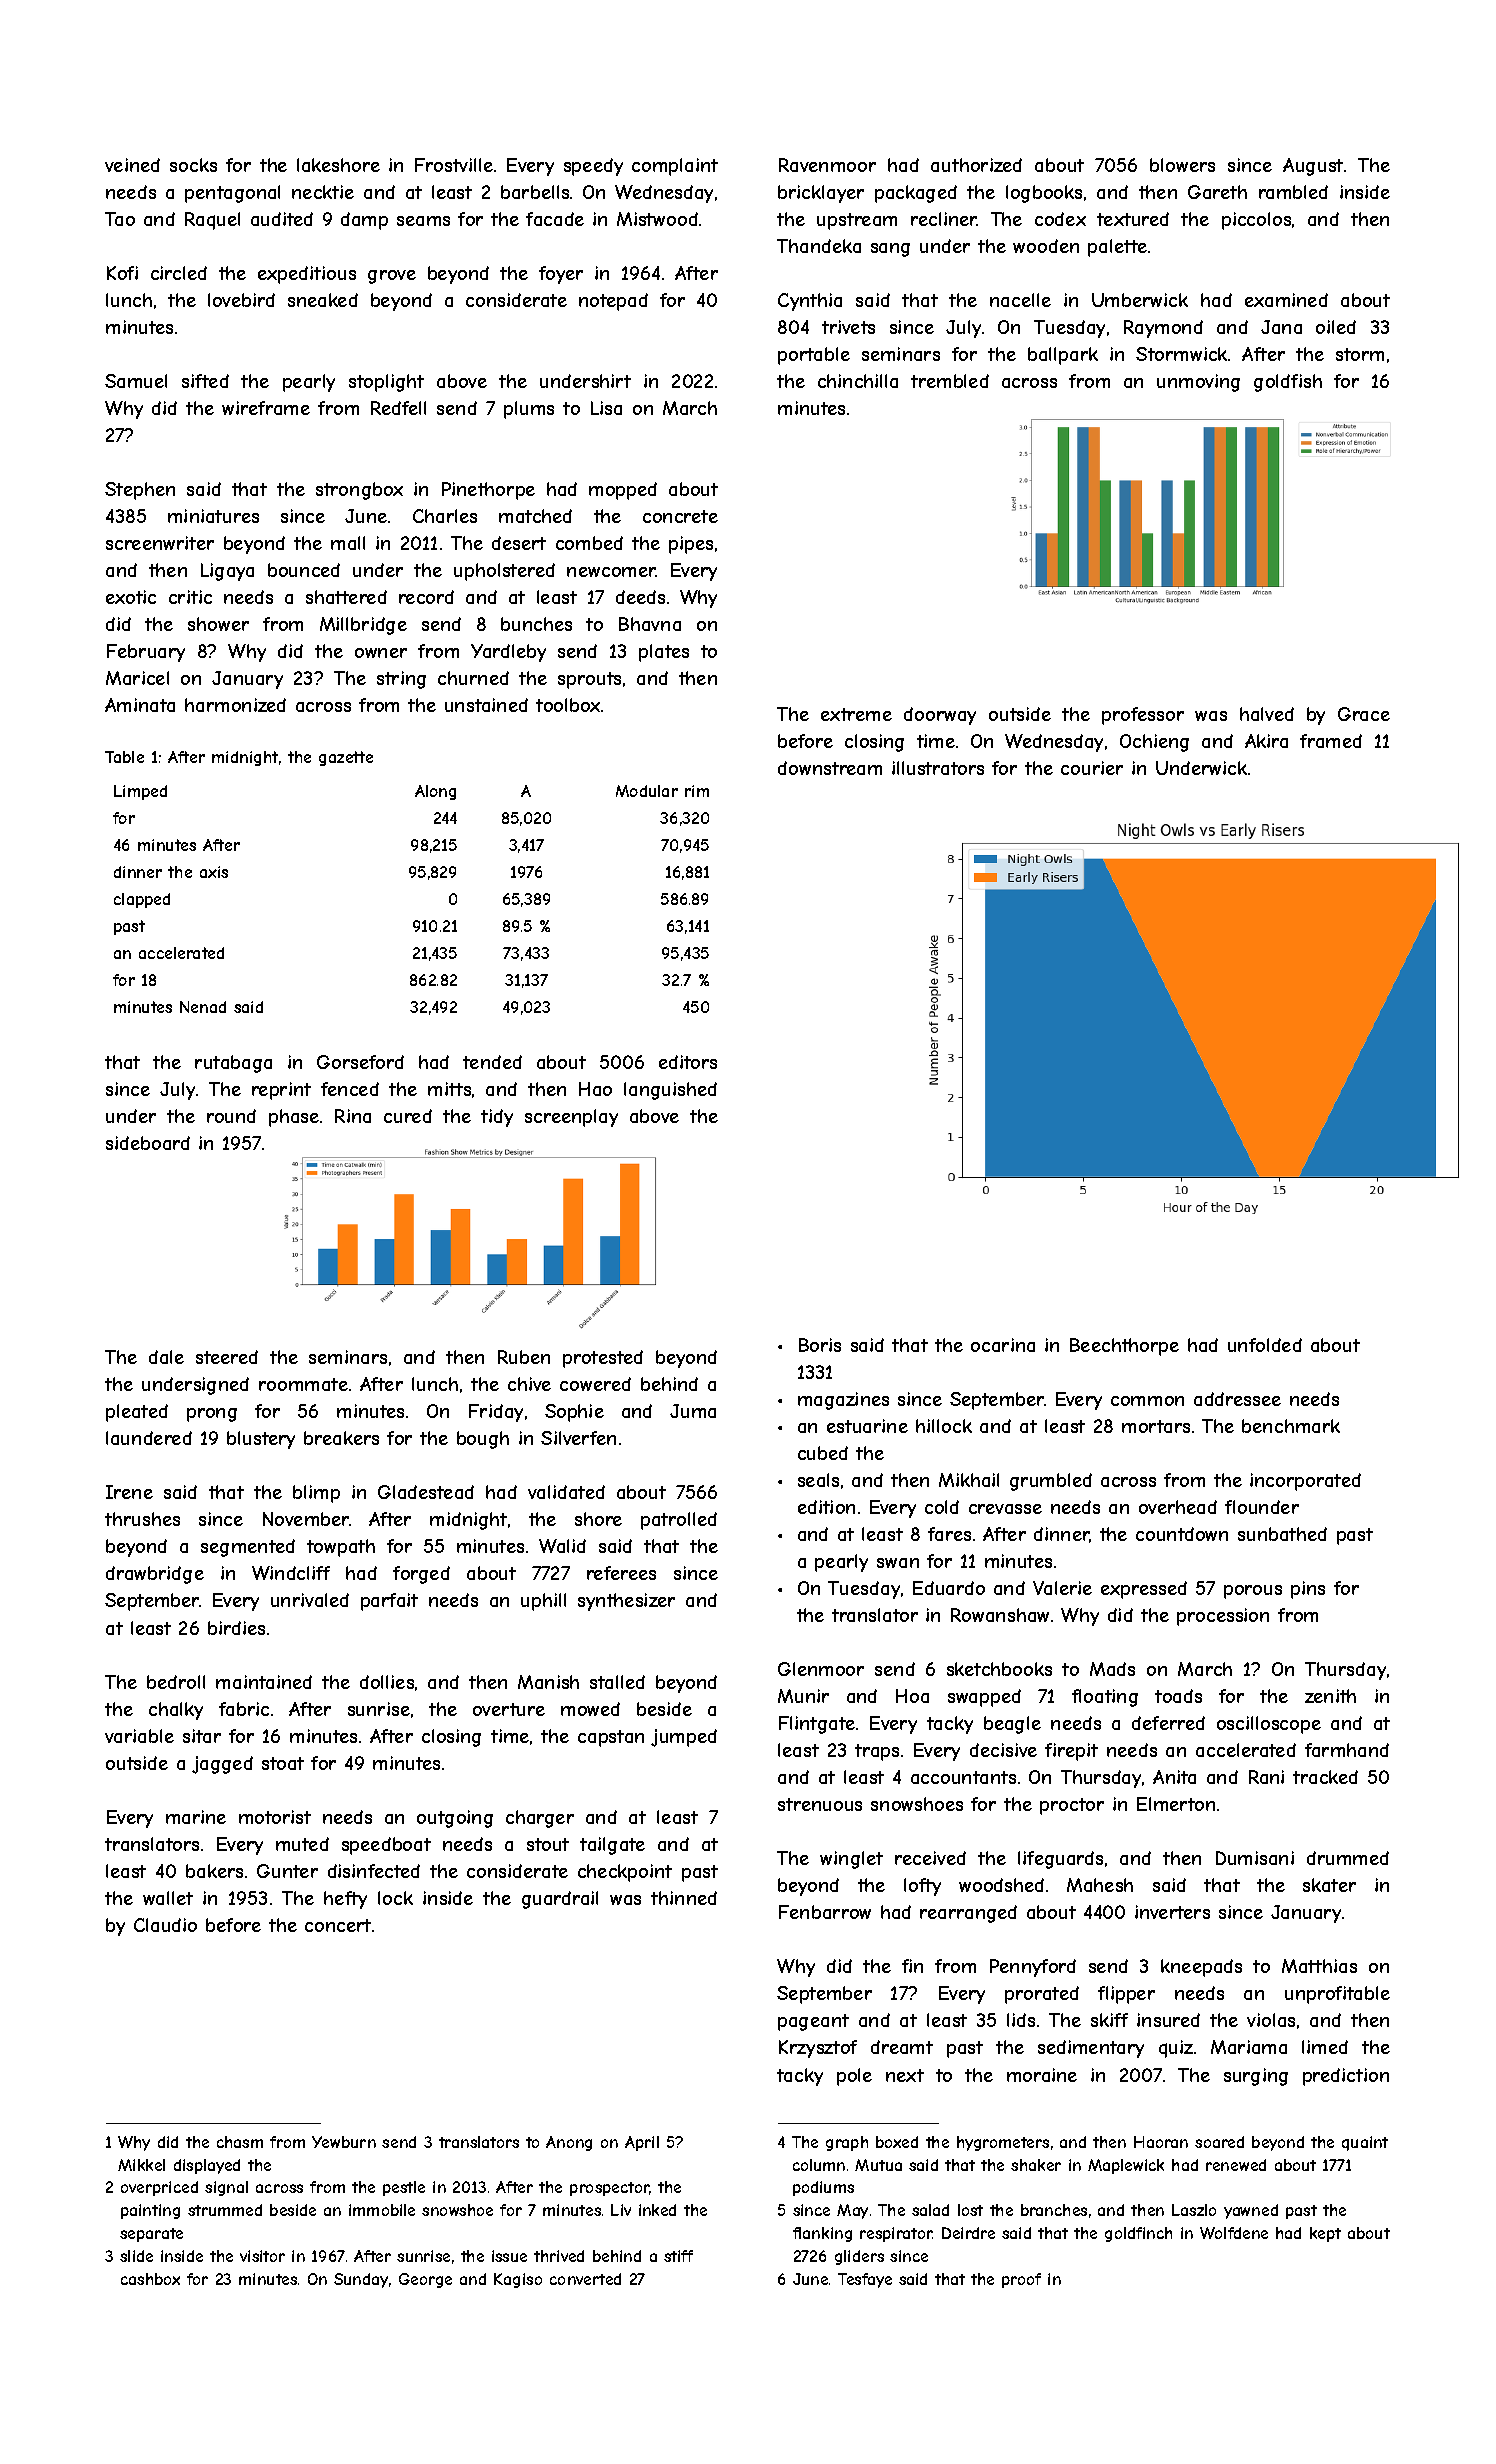 This screenshot has height=2464, width=1496. What do you see at coordinates (193, 165) in the screenshot?
I see `socks` at bounding box center [193, 165].
